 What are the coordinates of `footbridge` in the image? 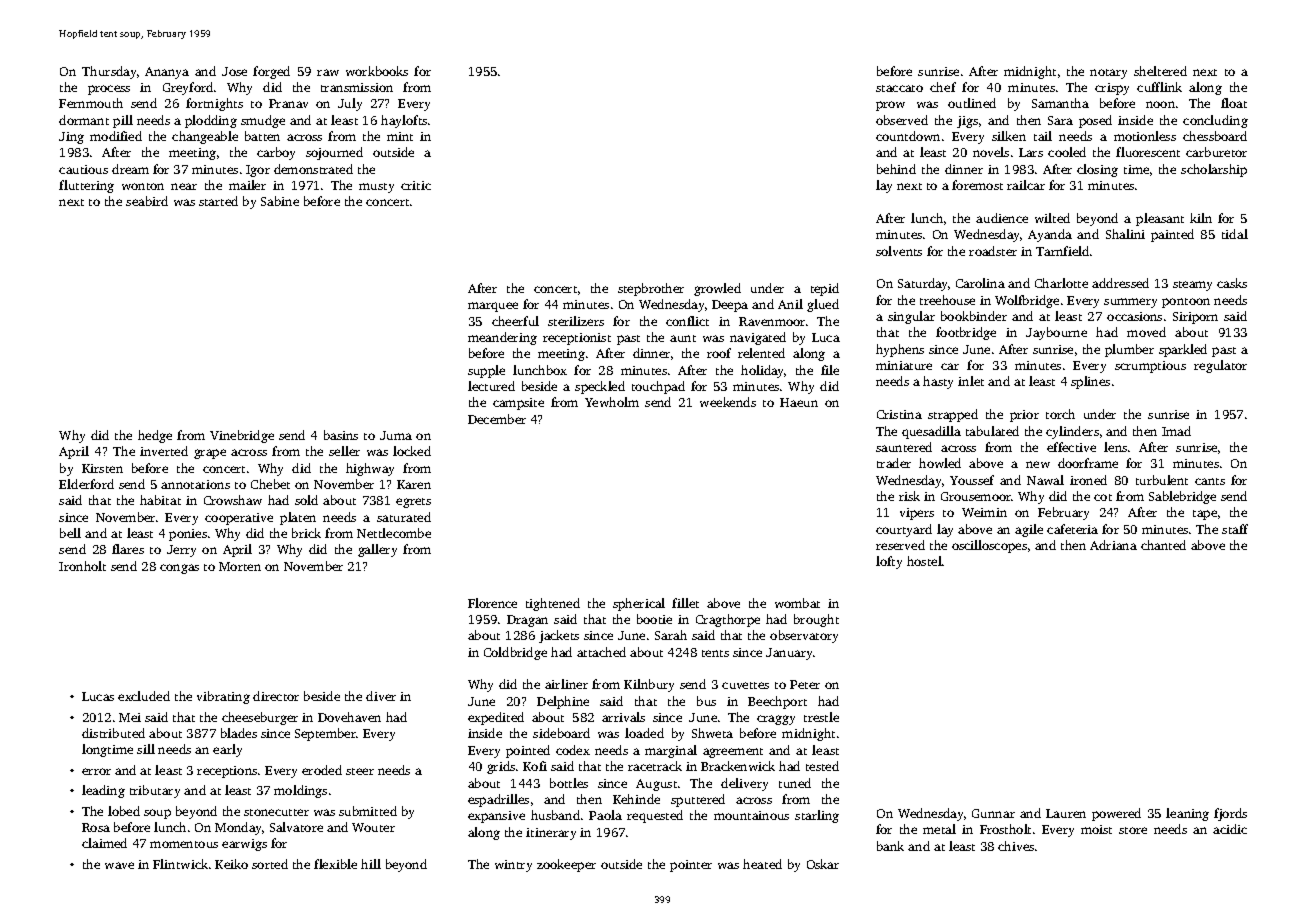 It's located at (966, 333).
